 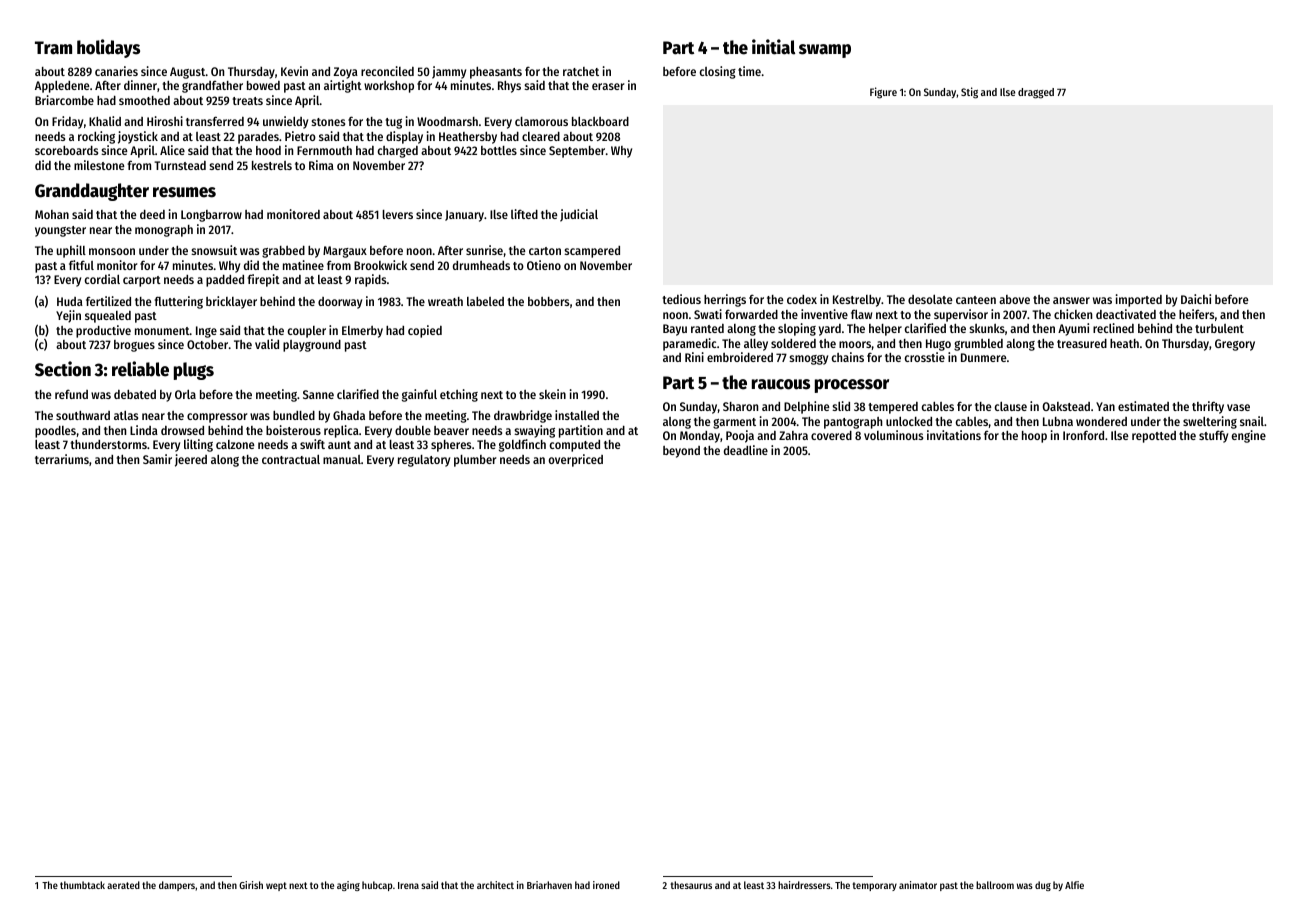 I want to click on overpriced, so click(x=576, y=460).
